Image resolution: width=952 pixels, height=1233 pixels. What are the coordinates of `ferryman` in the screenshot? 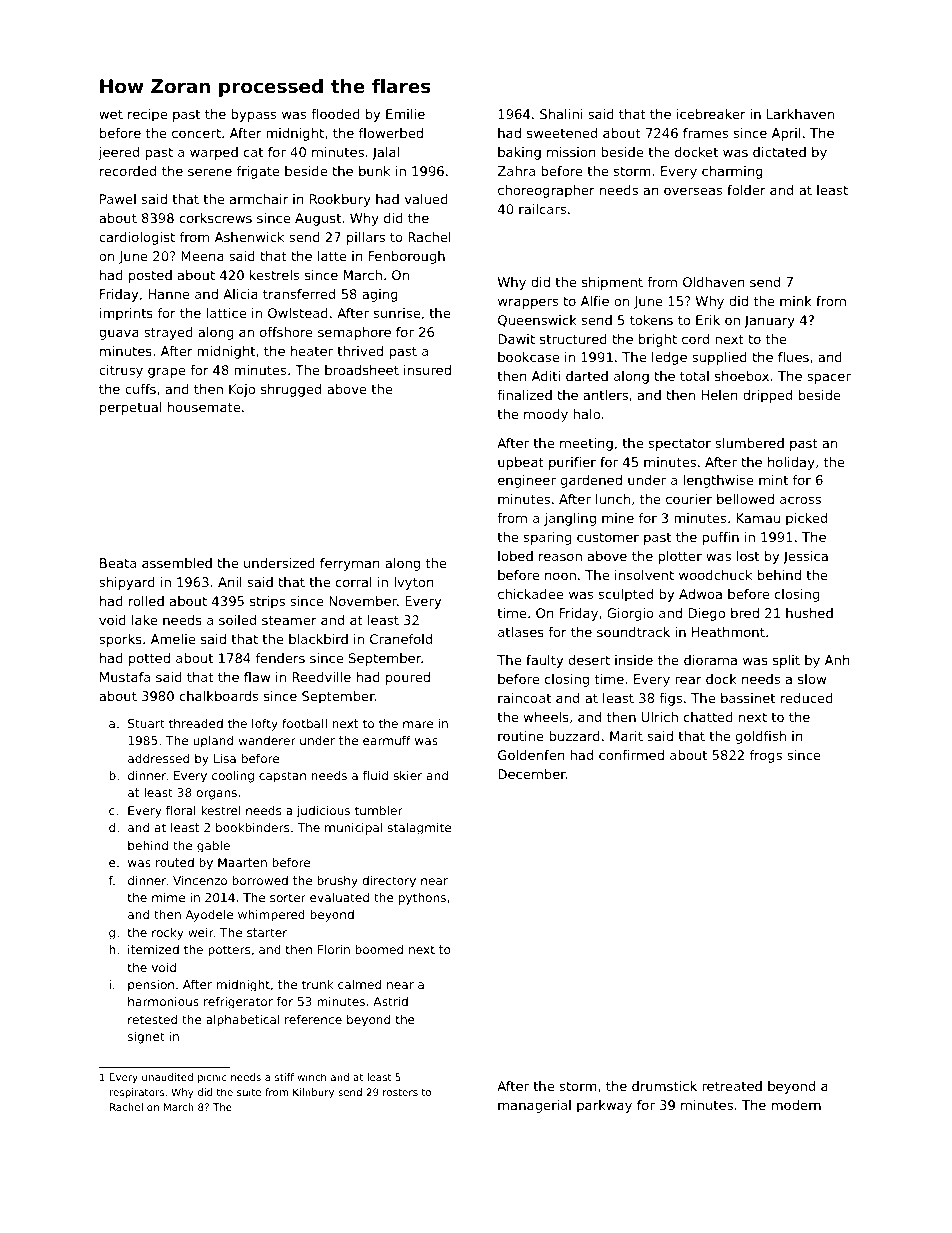 It's located at (350, 564).
